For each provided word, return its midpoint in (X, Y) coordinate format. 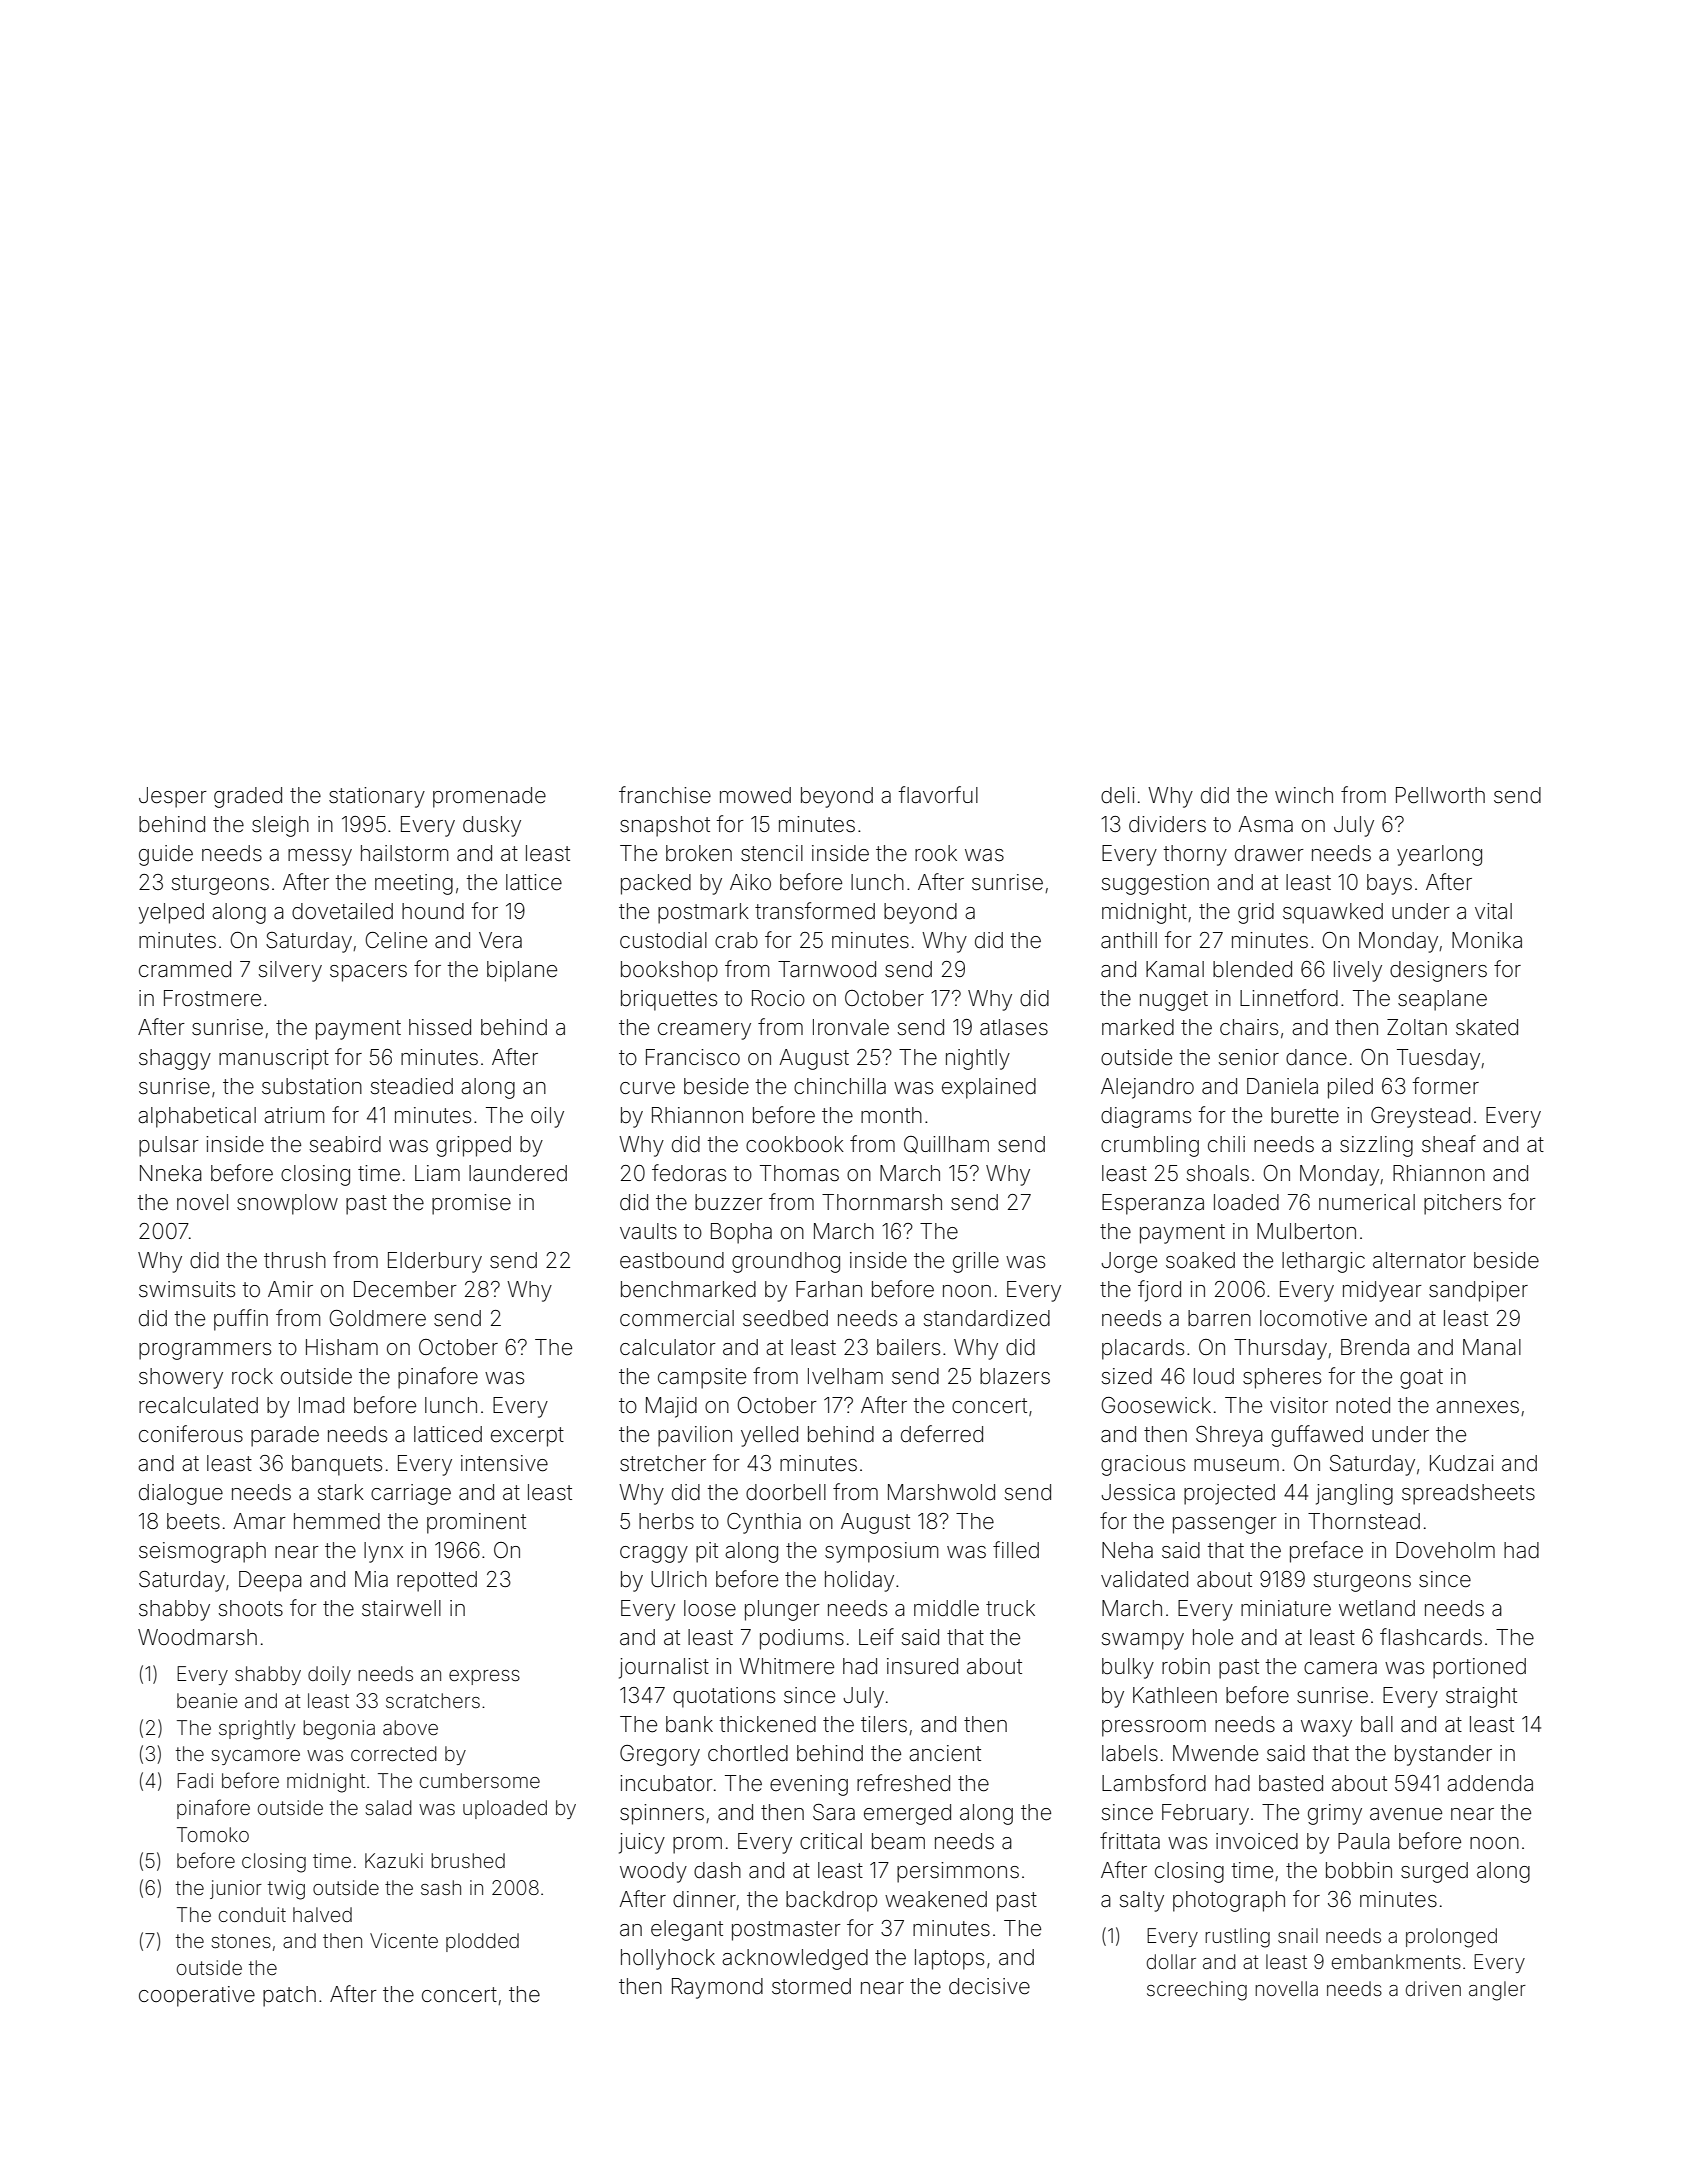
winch (1304, 795)
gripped (473, 1146)
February (1205, 1814)
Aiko (750, 882)
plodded (482, 1942)
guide (166, 855)
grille (976, 1262)
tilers (884, 1724)
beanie (207, 1700)
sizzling (1376, 1146)
